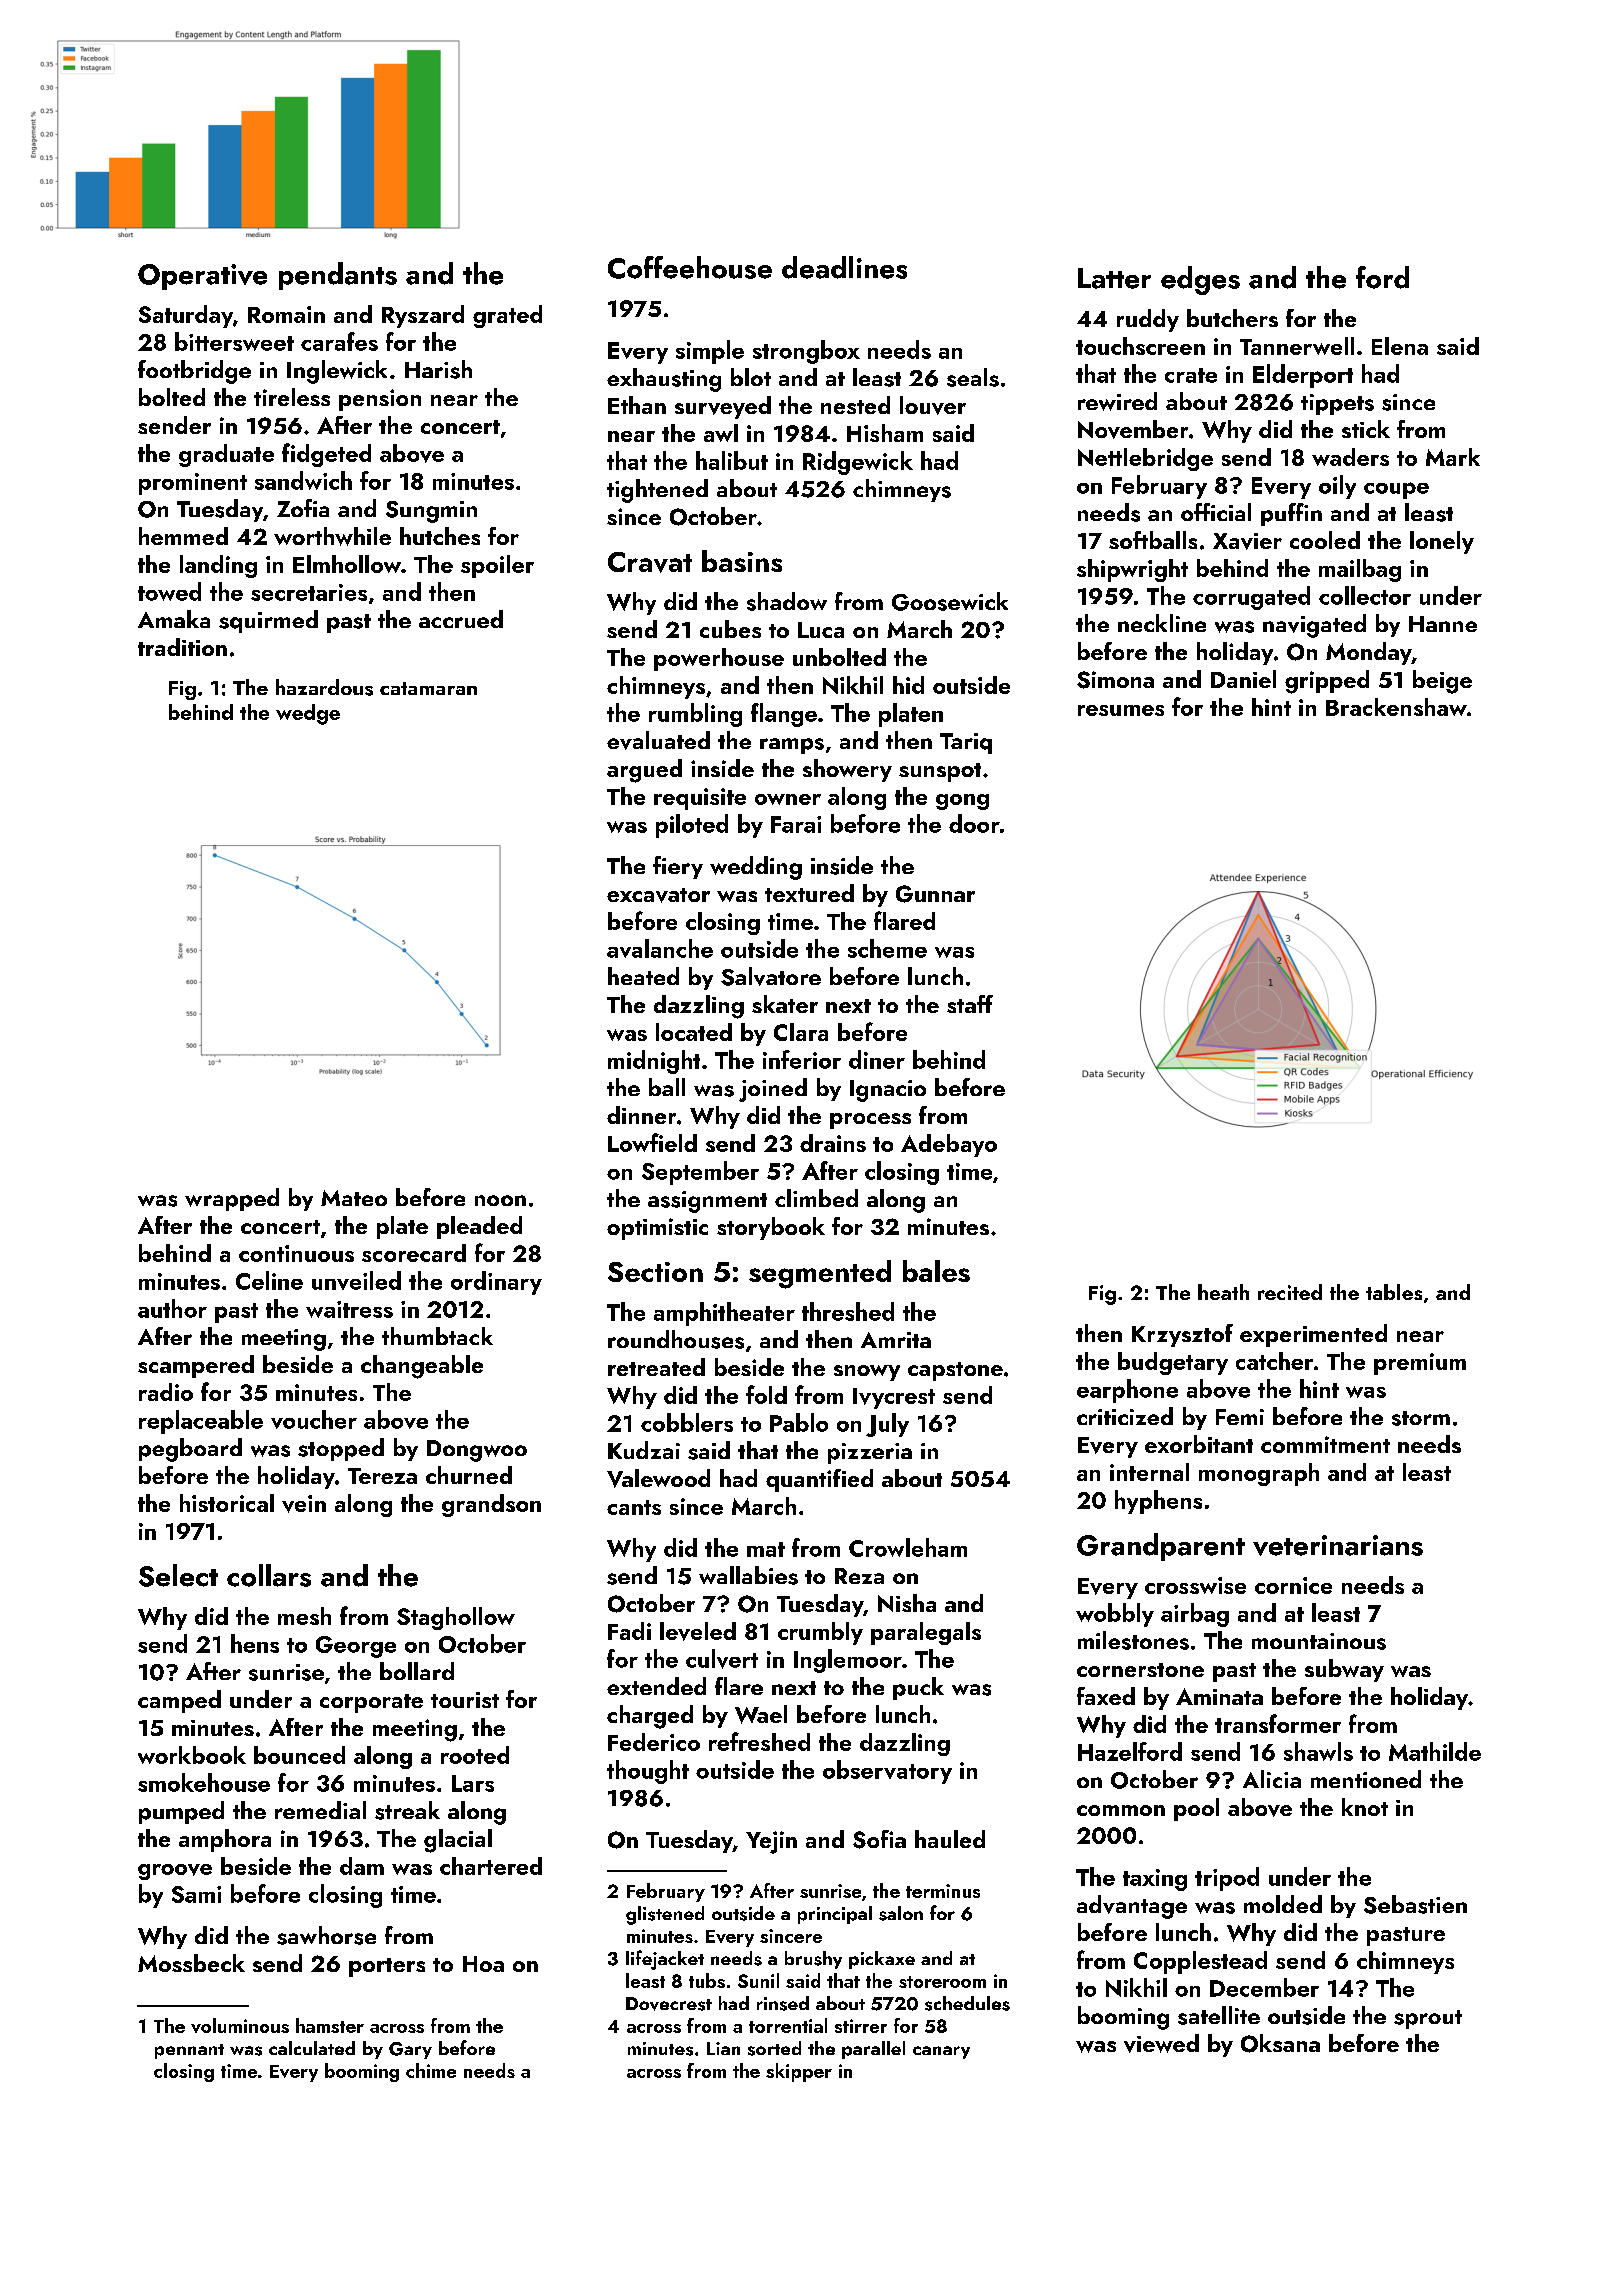 The width and height of the page is (1620, 2292). What do you see at coordinates (1232, 318) in the page?
I see `butchers` at bounding box center [1232, 318].
